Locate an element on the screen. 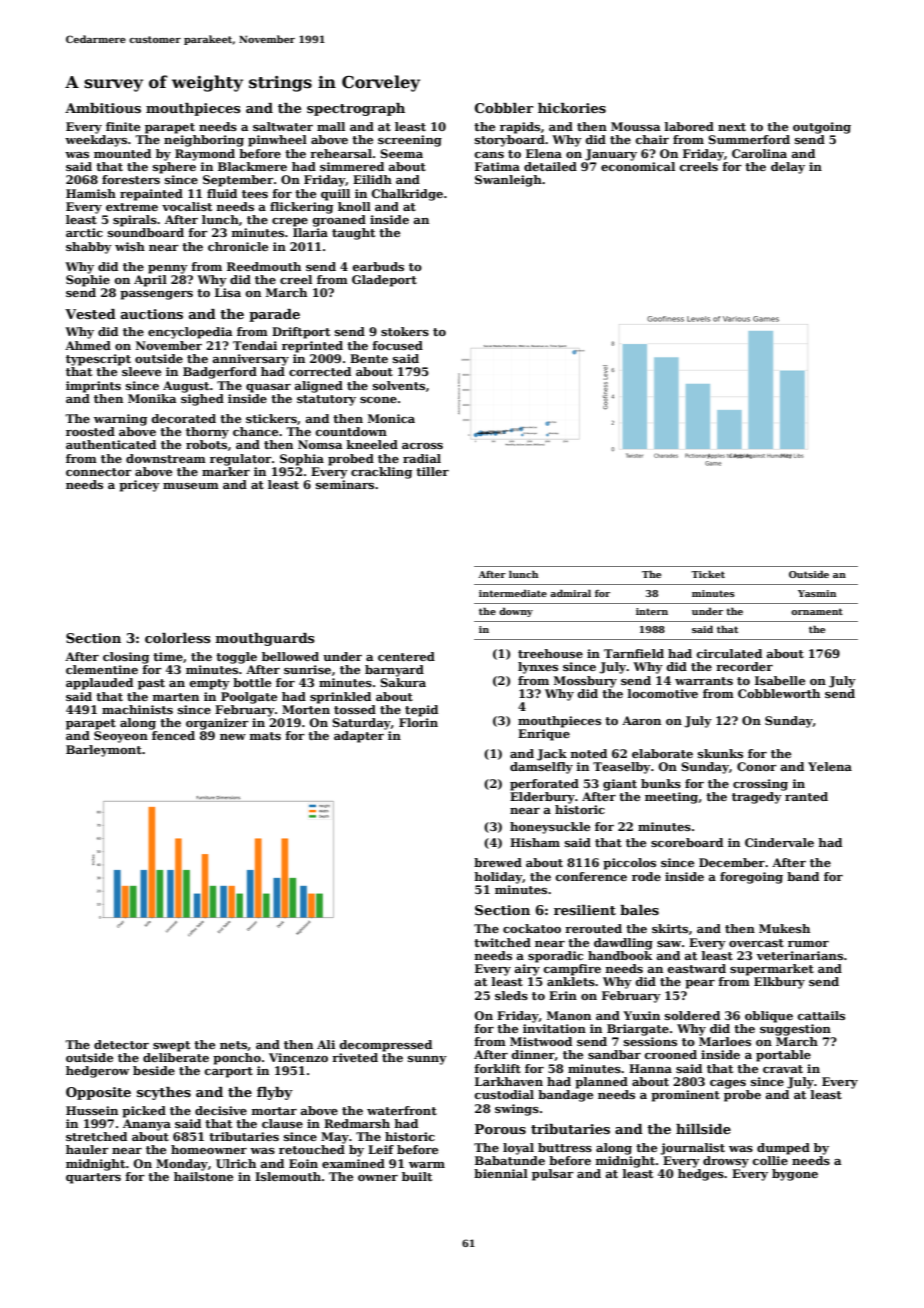 The image size is (924, 1308). pulsar is located at coordinates (553, 1175).
